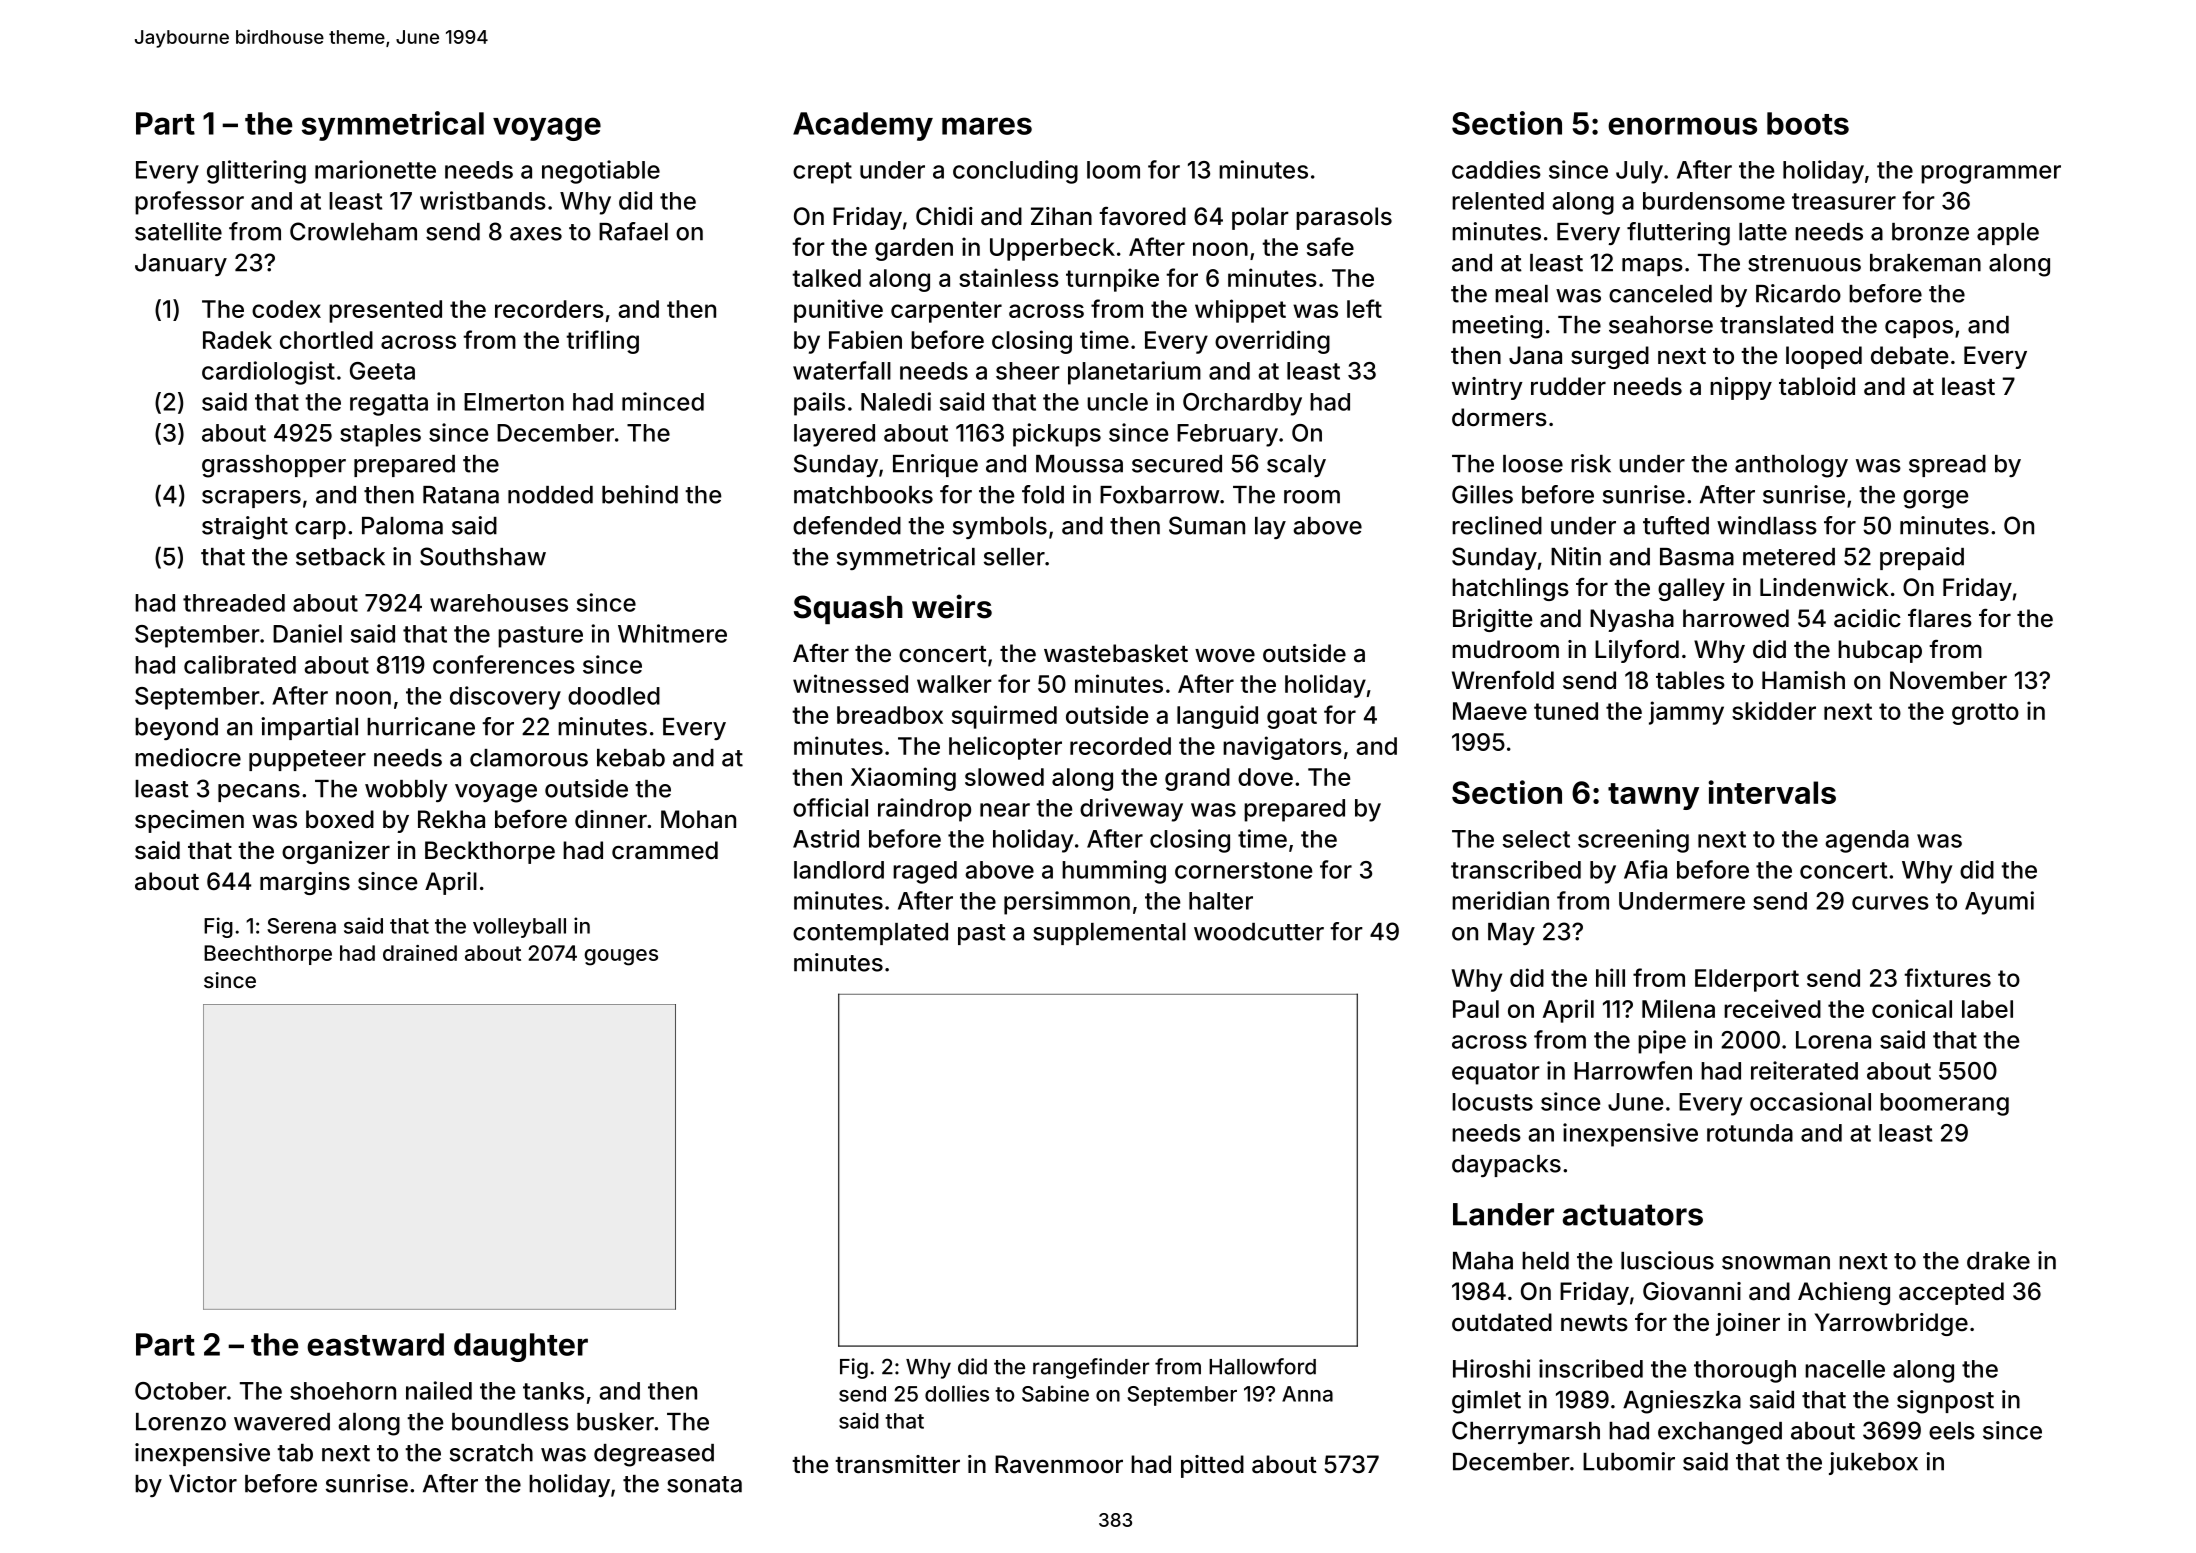 This screenshot has width=2196, height=1553. What do you see at coordinates (987, 126) in the screenshot?
I see `mares` at bounding box center [987, 126].
